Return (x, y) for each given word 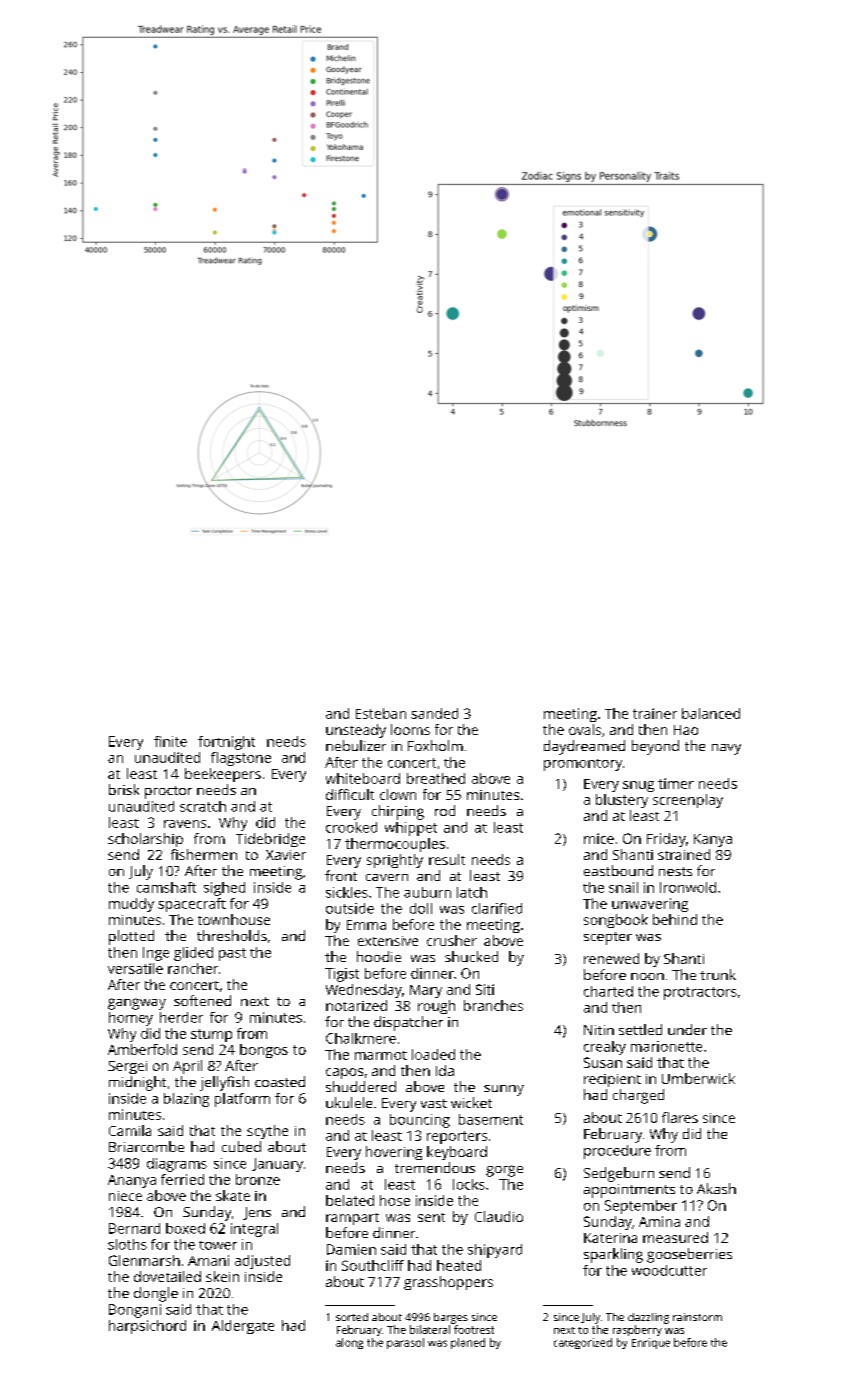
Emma (366, 925)
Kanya (713, 840)
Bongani (135, 1311)
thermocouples (395, 845)
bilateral (430, 1329)
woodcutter (669, 1270)
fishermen (204, 854)
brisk (124, 789)
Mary (426, 991)
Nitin (599, 1030)
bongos (264, 1051)
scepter (608, 938)
